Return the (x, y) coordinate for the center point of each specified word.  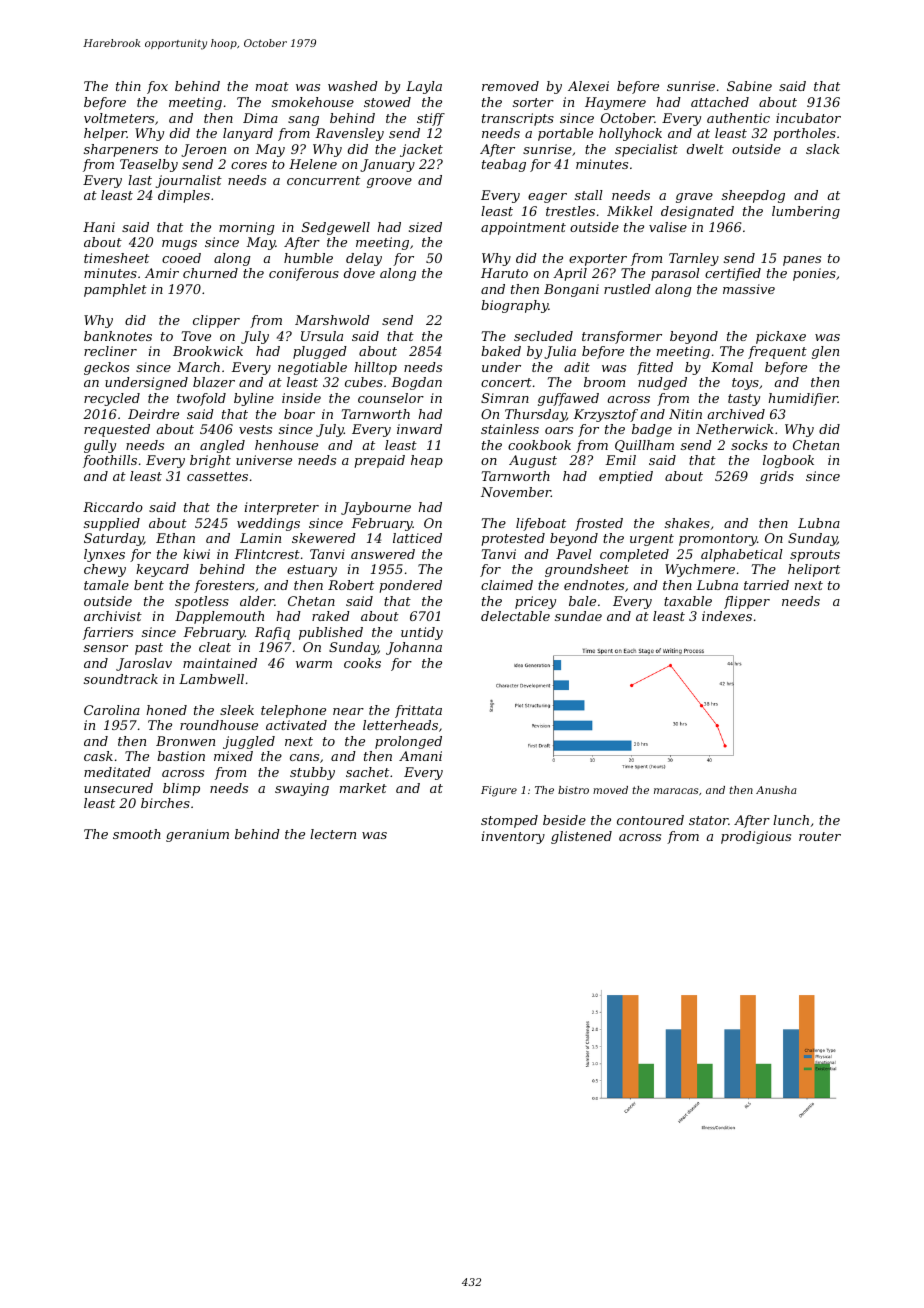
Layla (424, 87)
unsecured (118, 788)
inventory (513, 837)
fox (157, 87)
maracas (676, 791)
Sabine (749, 86)
